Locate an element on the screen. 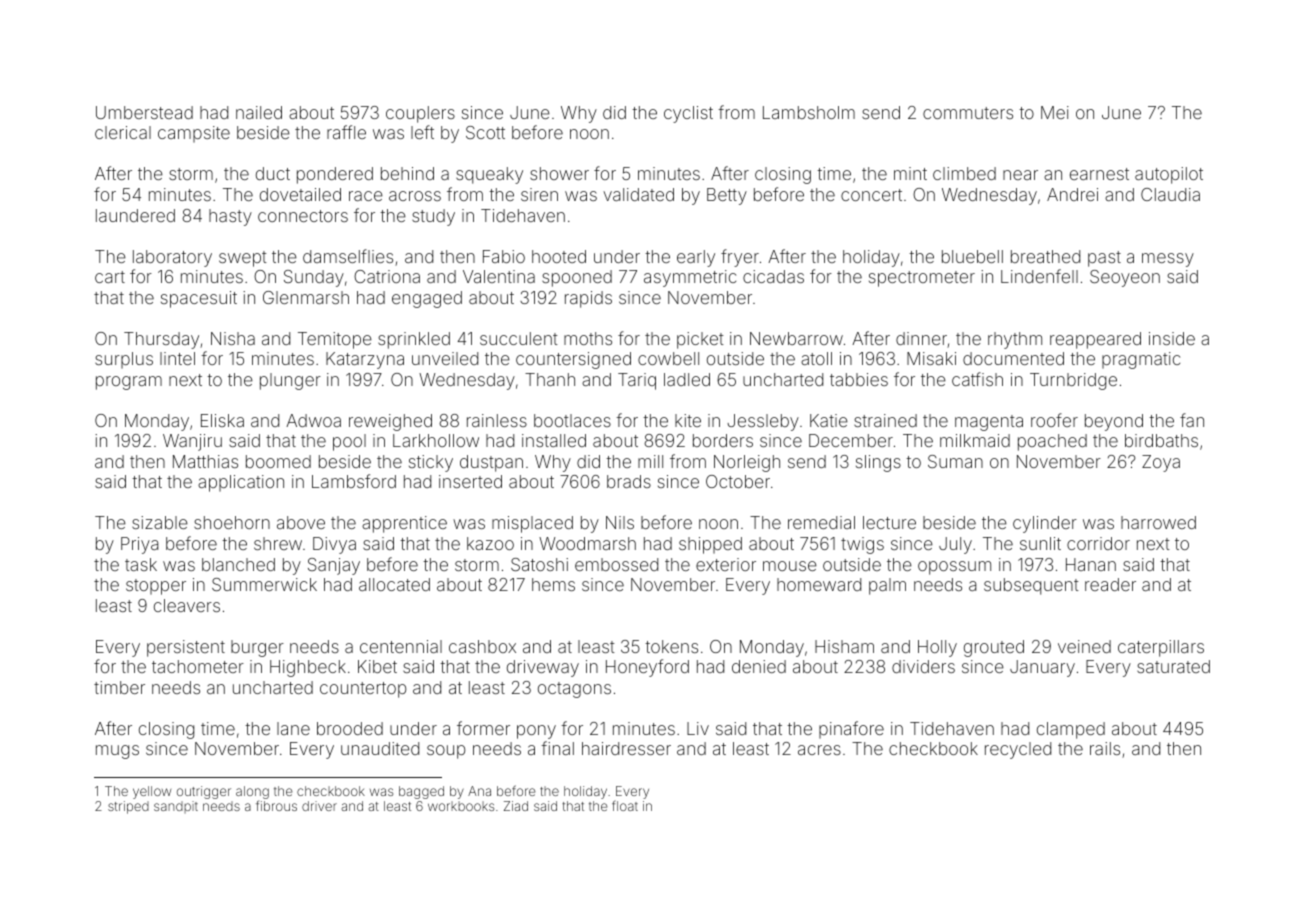 The image size is (1308, 924). sandpit is located at coordinates (176, 807).
